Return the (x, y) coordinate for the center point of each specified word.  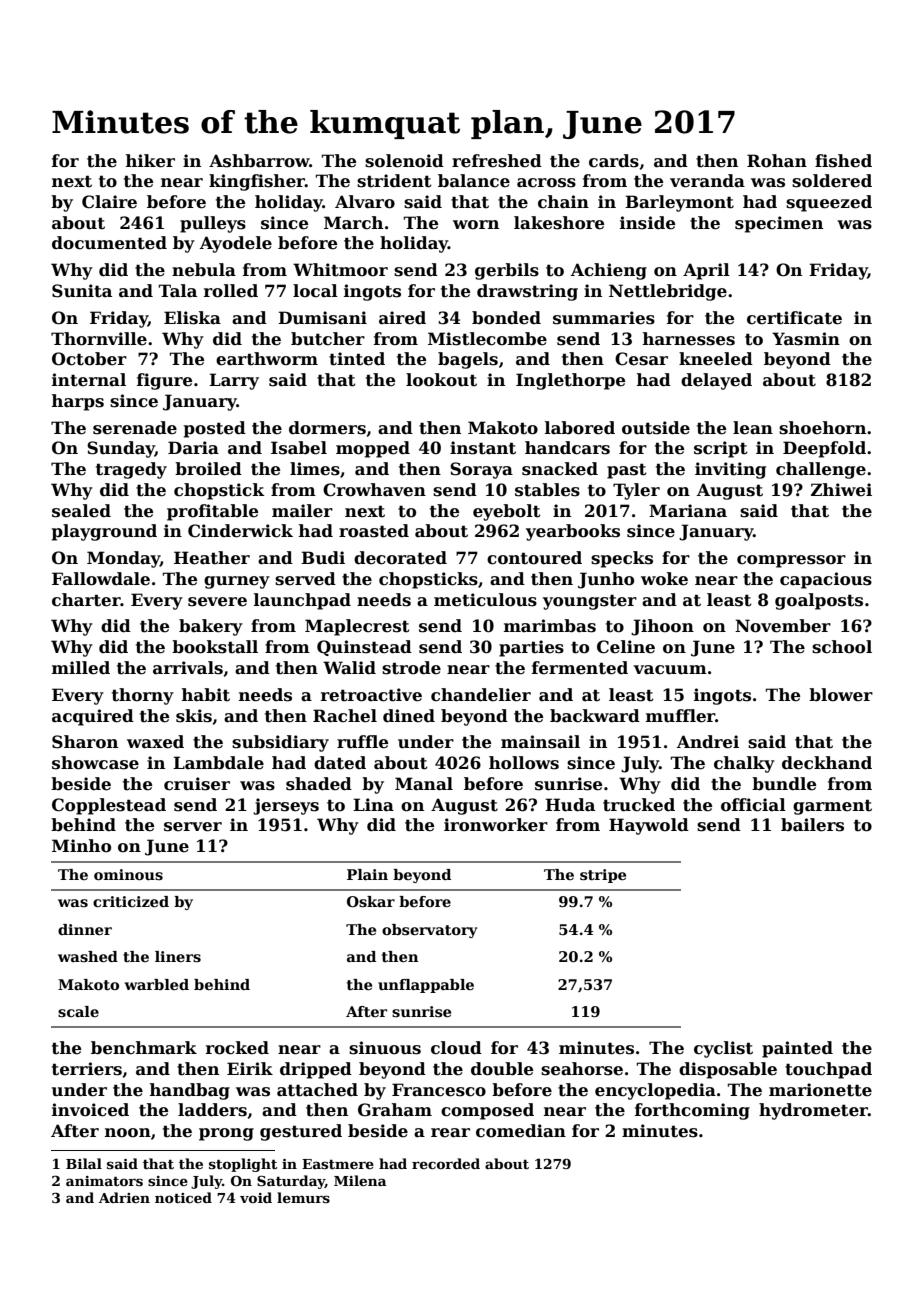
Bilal (84, 1163)
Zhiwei (841, 490)
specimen (779, 224)
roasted (374, 531)
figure (164, 381)
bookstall (215, 647)
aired (402, 318)
